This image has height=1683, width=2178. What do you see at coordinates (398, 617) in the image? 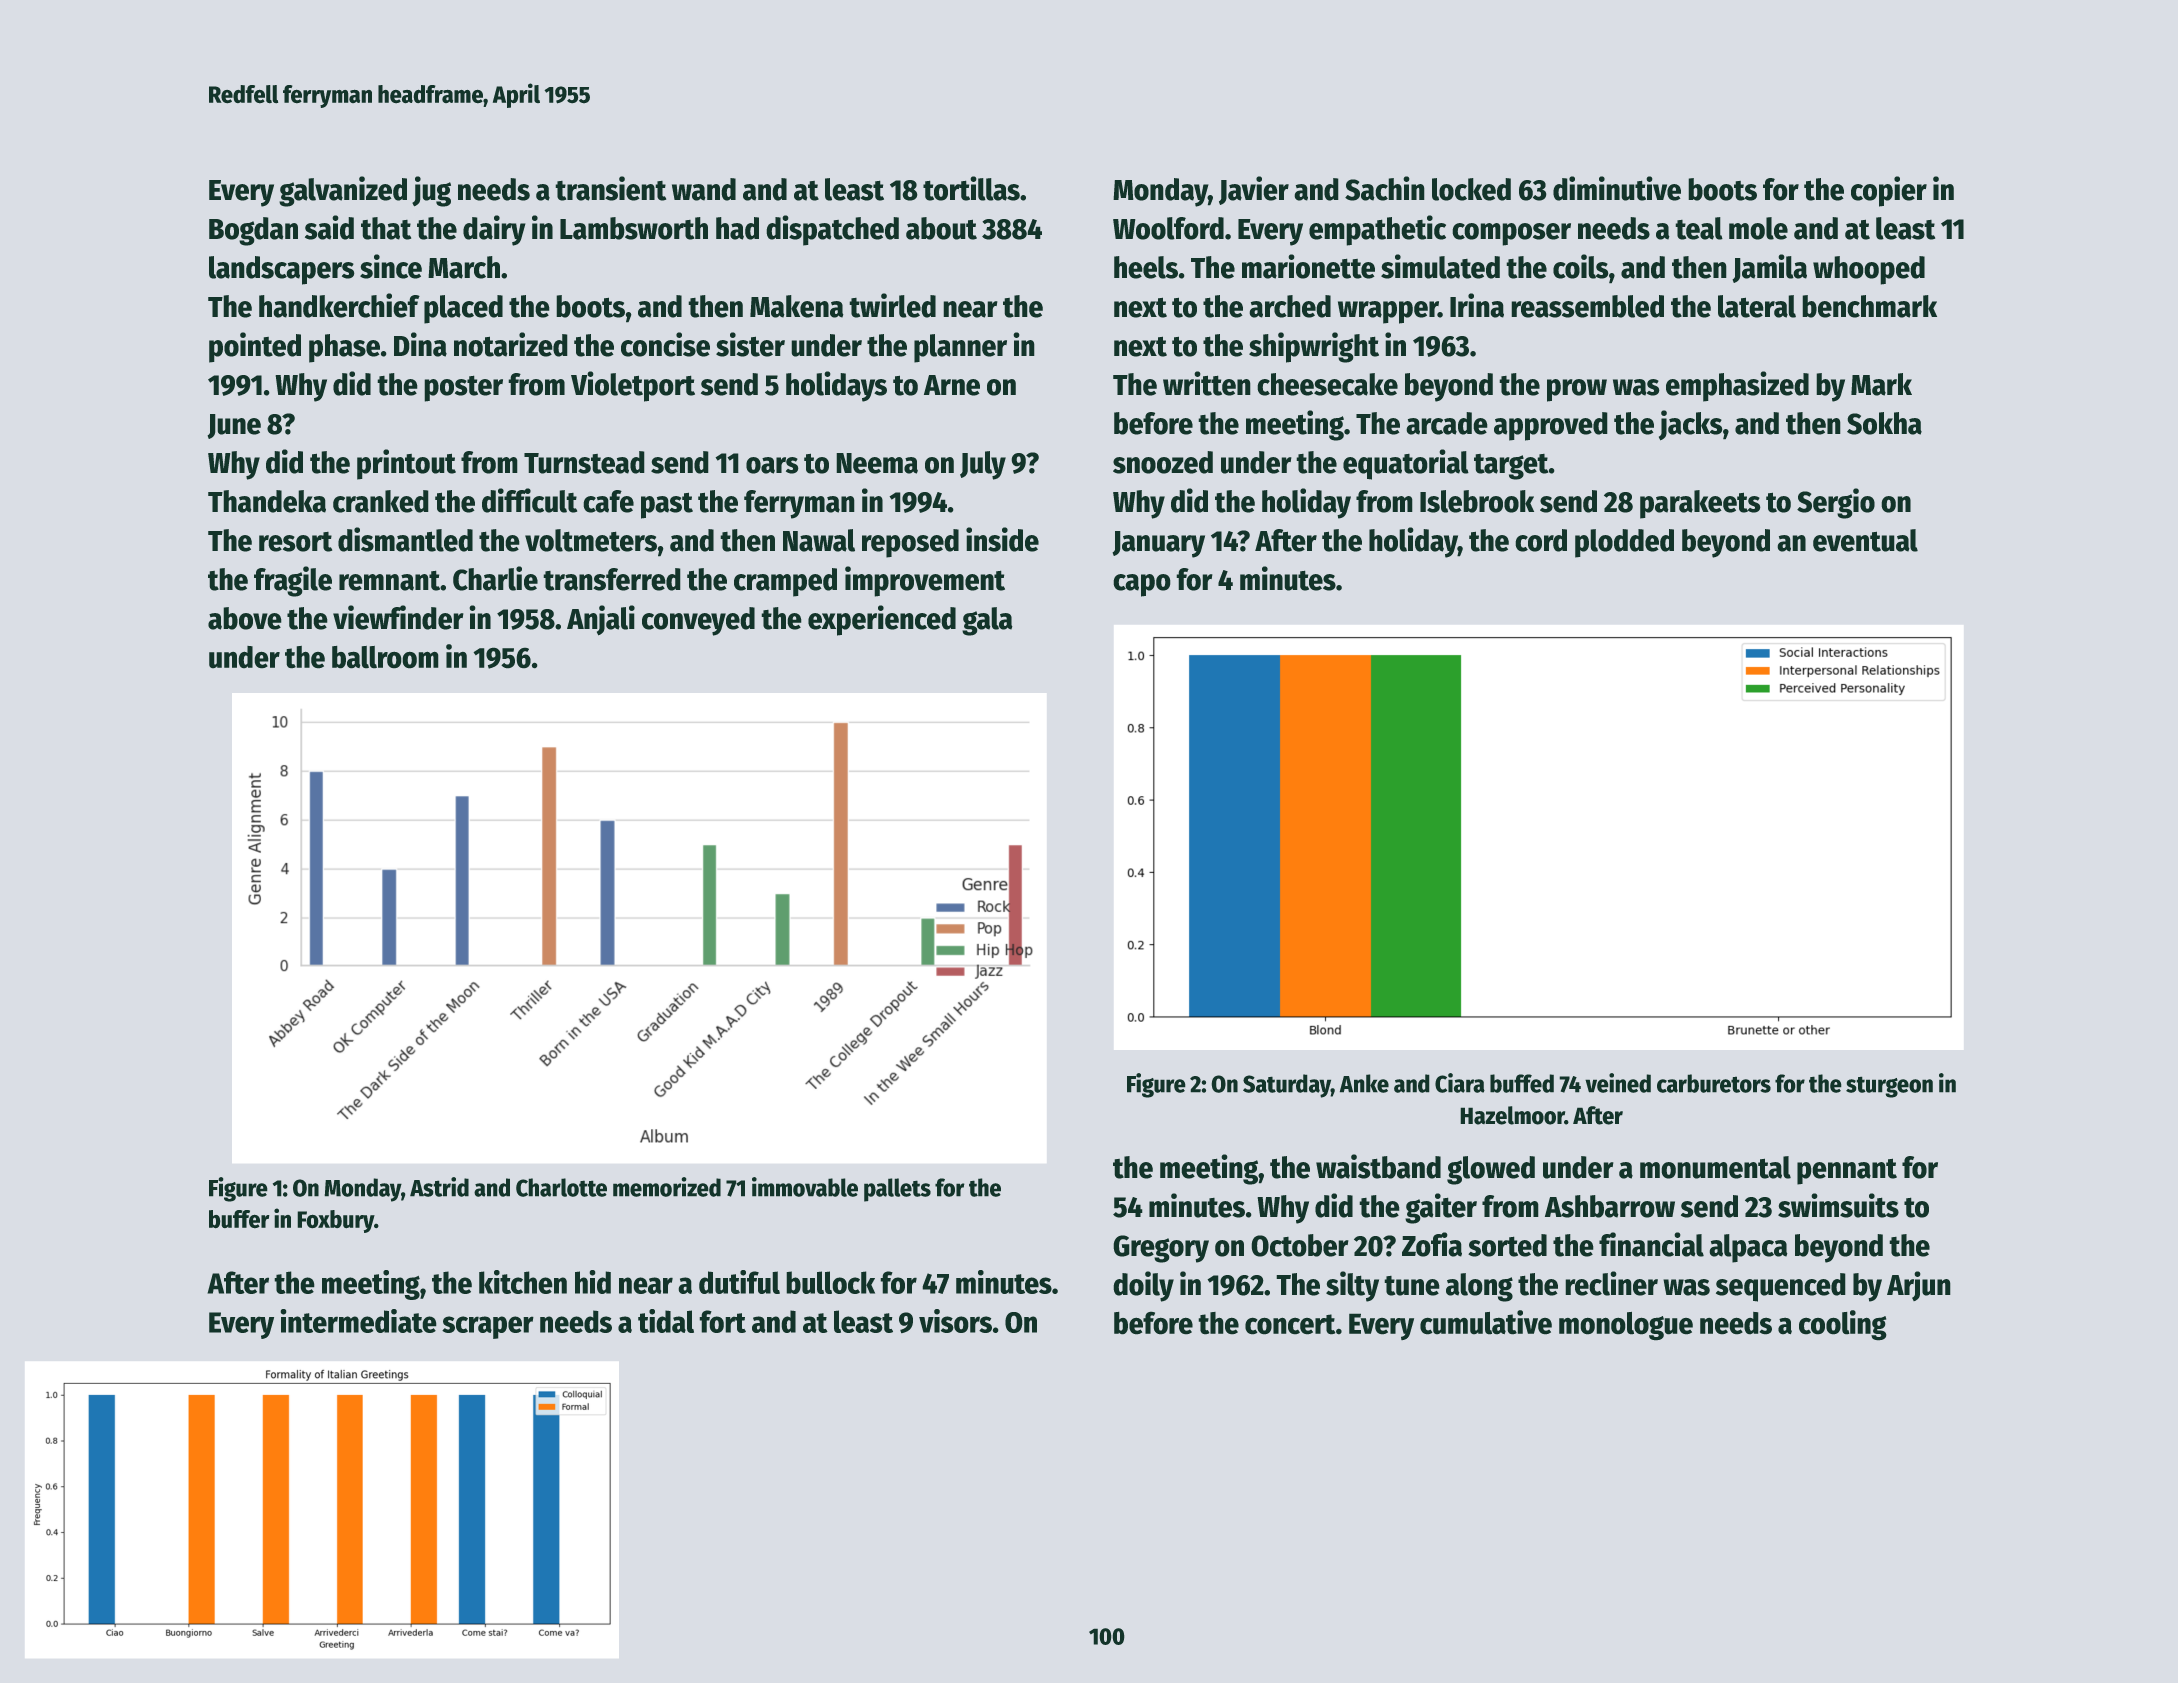
I see `viewfinder` at bounding box center [398, 617].
